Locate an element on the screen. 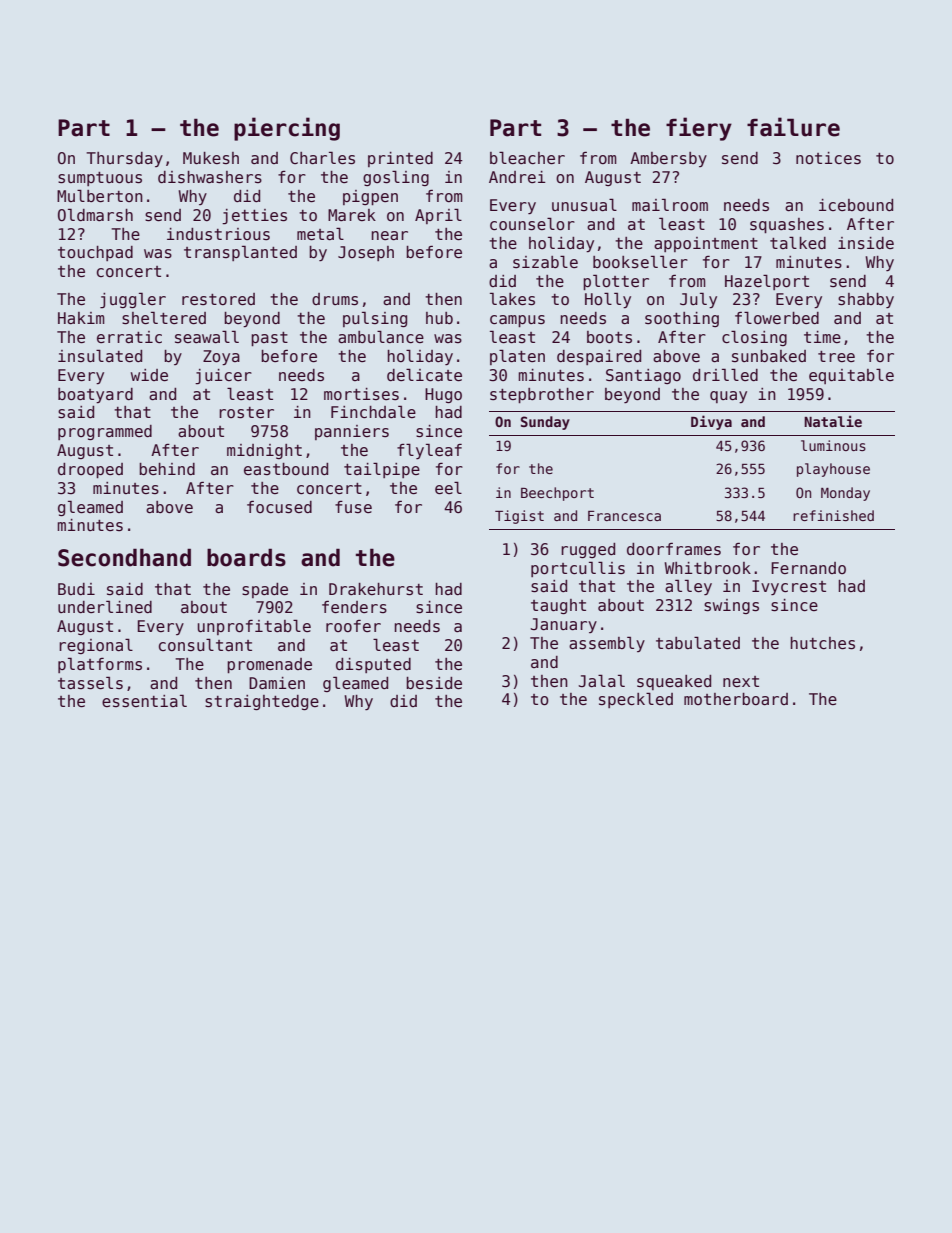 Image resolution: width=952 pixels, height=1233 pixels. Mukesh is located at coordinates (211, 158).
